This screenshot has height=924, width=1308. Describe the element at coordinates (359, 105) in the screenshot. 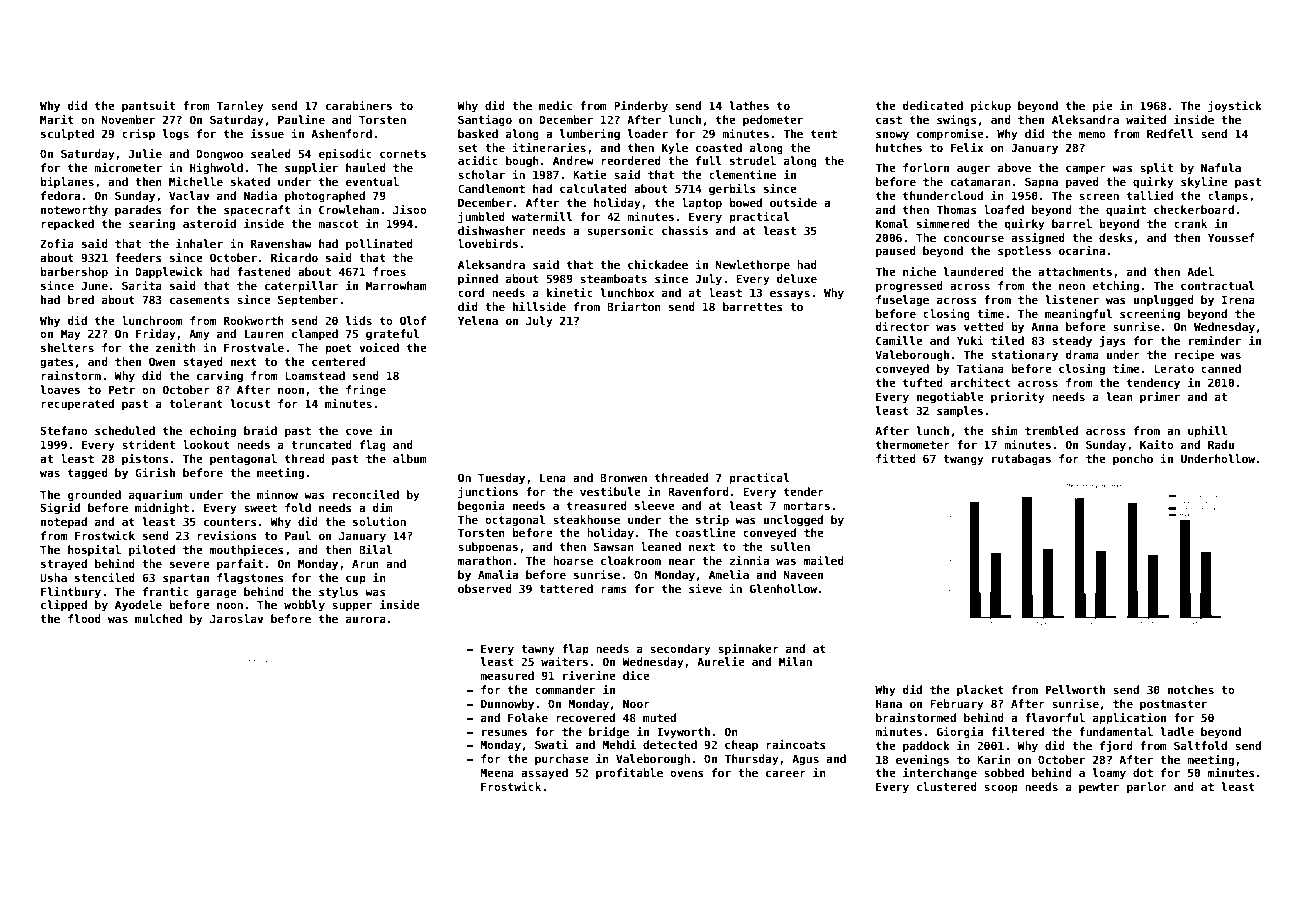

I see `carabiners` at that location.
